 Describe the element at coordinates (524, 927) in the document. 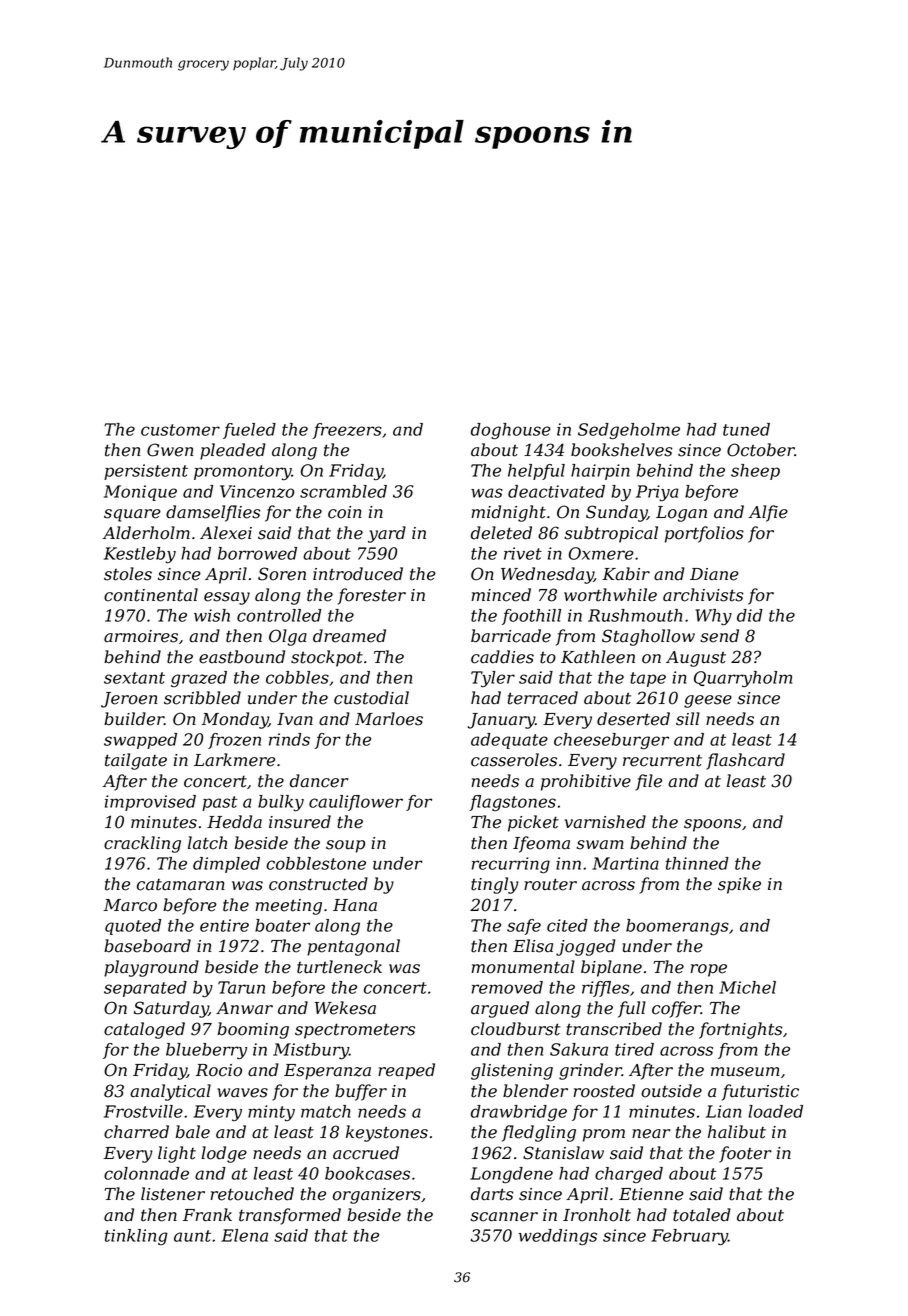

I see `safe` at that location.
